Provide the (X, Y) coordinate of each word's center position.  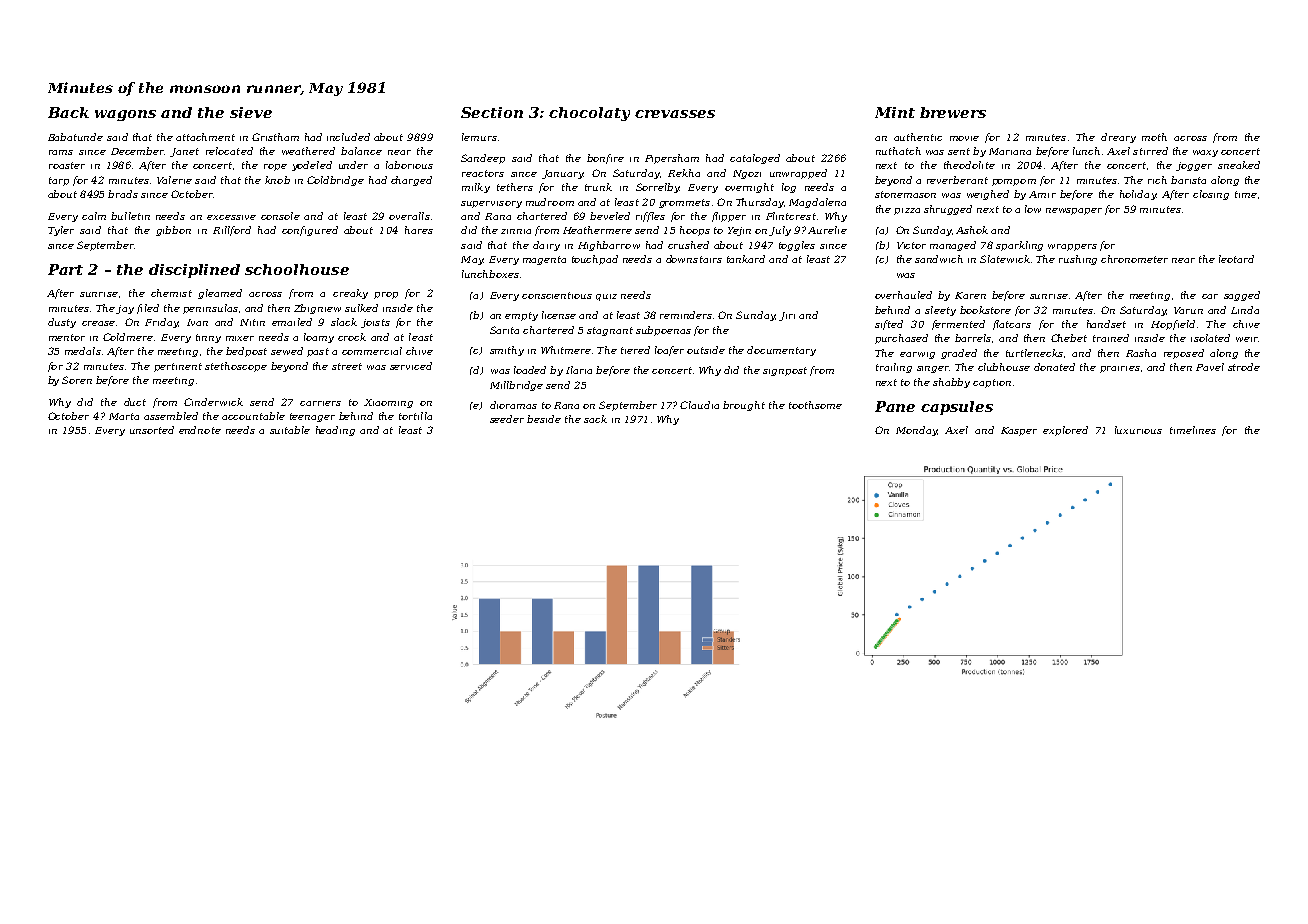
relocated (229, 151)
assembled (171, 416)
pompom (1014, 182)
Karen (970, 295)
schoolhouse (297, 269)
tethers (515, 187)
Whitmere (566, 350)
